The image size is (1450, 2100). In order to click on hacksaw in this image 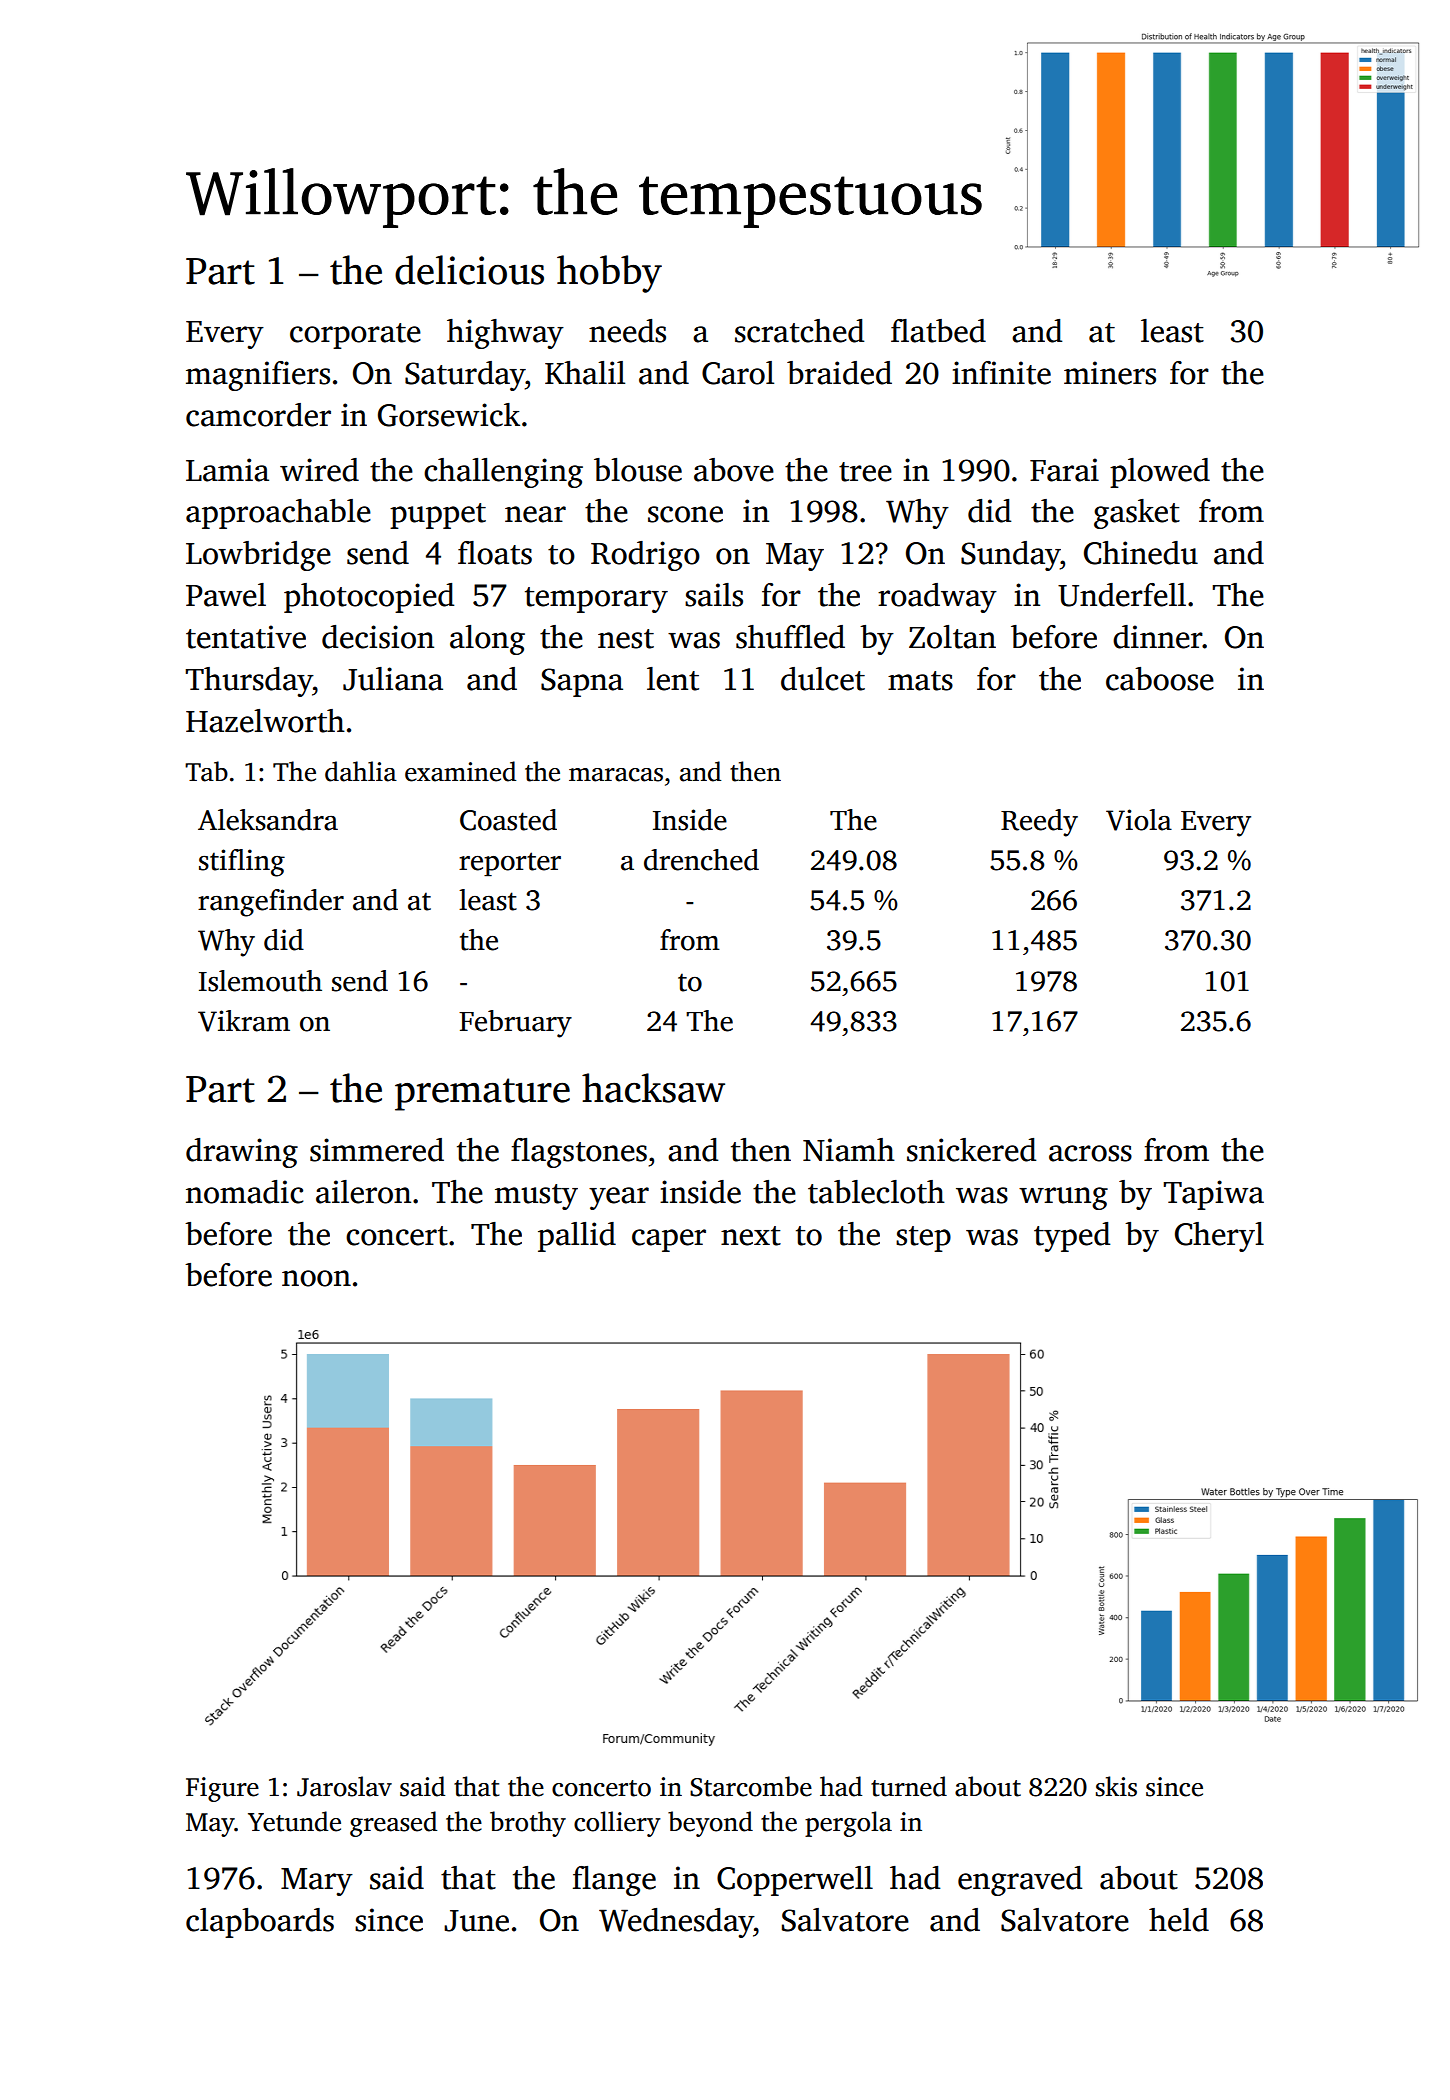, I will do `click(653, 1088)`.
